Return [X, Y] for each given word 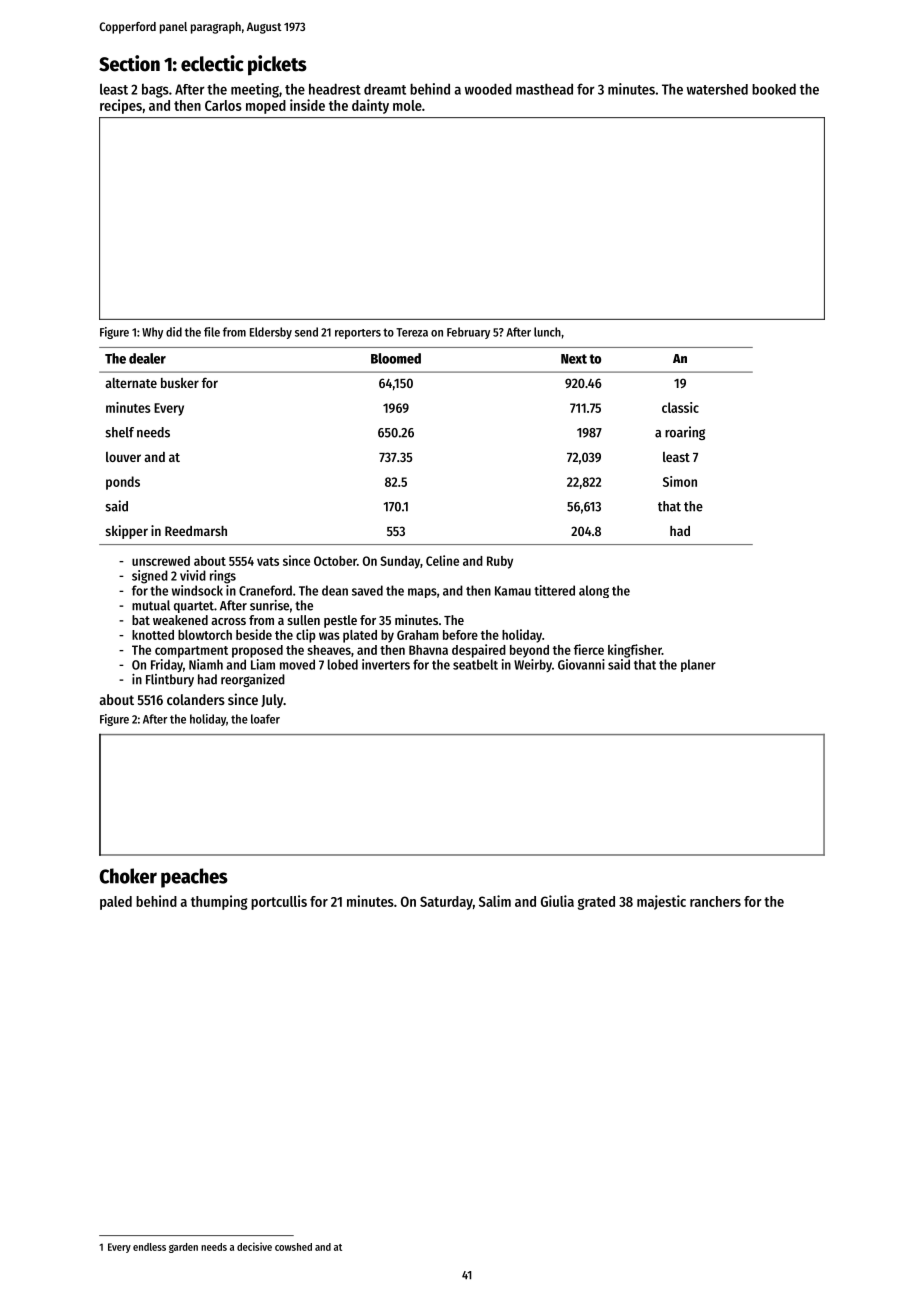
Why [152, 333]
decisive [254, 1246]
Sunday [400, 562]
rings [223, 577]
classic [680, 407]
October [335, 561]
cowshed [293, 1247]
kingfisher [635, 651]
